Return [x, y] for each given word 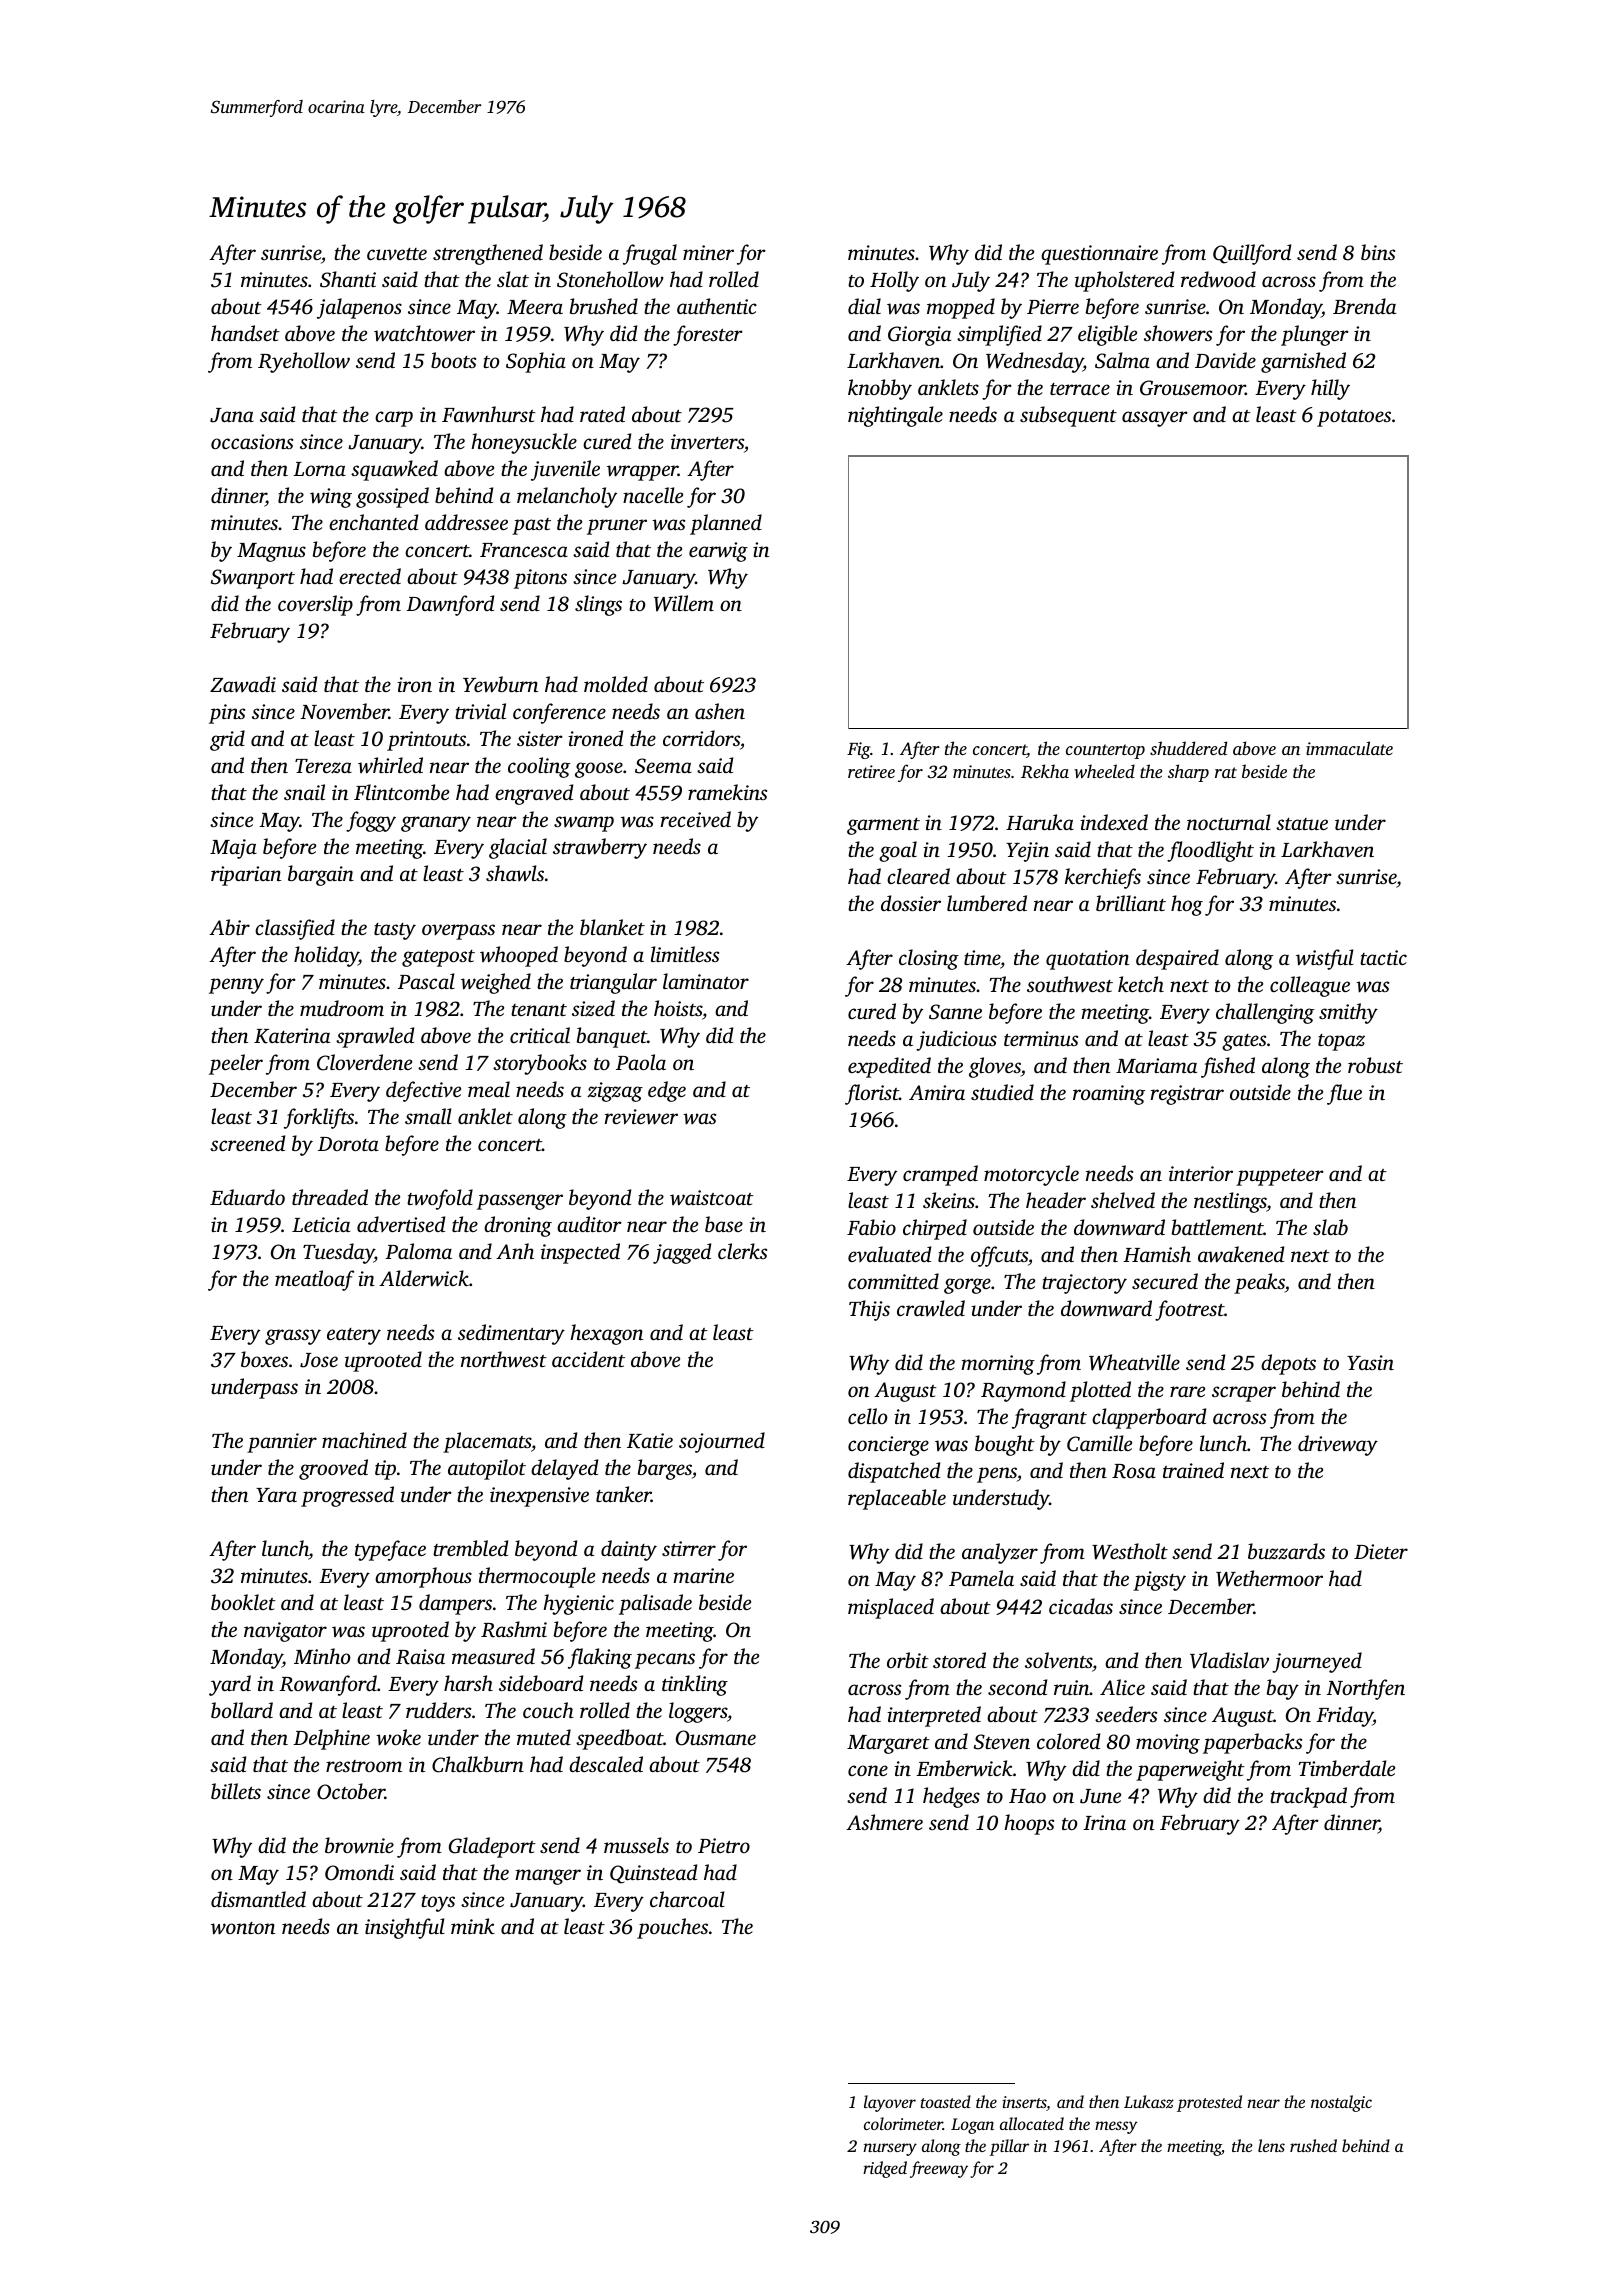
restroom [364, 1766]
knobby [880, 389]
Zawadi [243, 684]
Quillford [1252, 254]
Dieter [1381, 1551]
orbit [908, 1660]
